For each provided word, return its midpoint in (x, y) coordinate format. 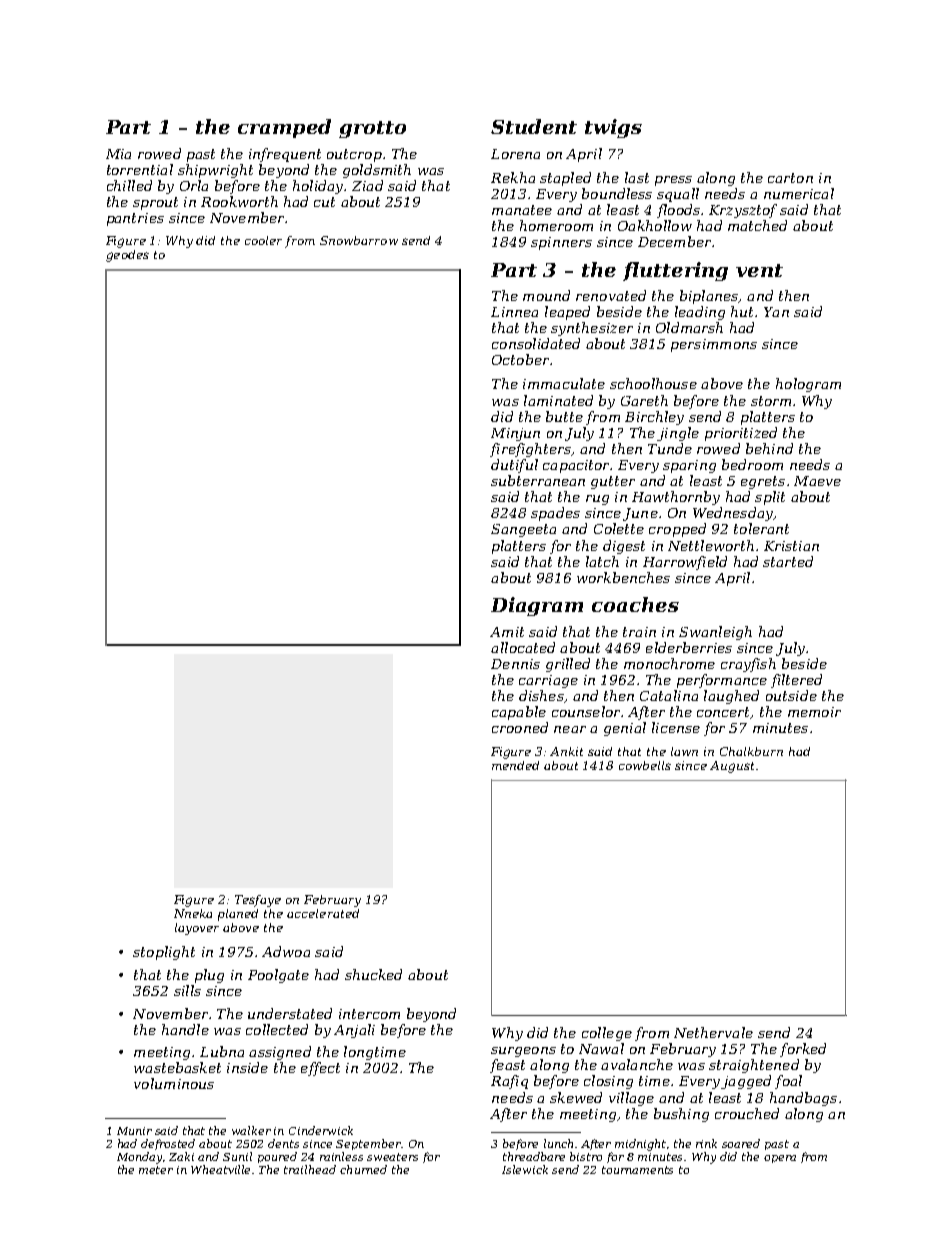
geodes (127, 256)
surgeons (523, 1052)
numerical (799, 193)
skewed (576, 1097)
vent (759, 270)
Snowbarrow (359, 240)
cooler (263, 240)
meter (156, 1170)
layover (197, 929)
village (631, 1099)
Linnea (514, 312)
